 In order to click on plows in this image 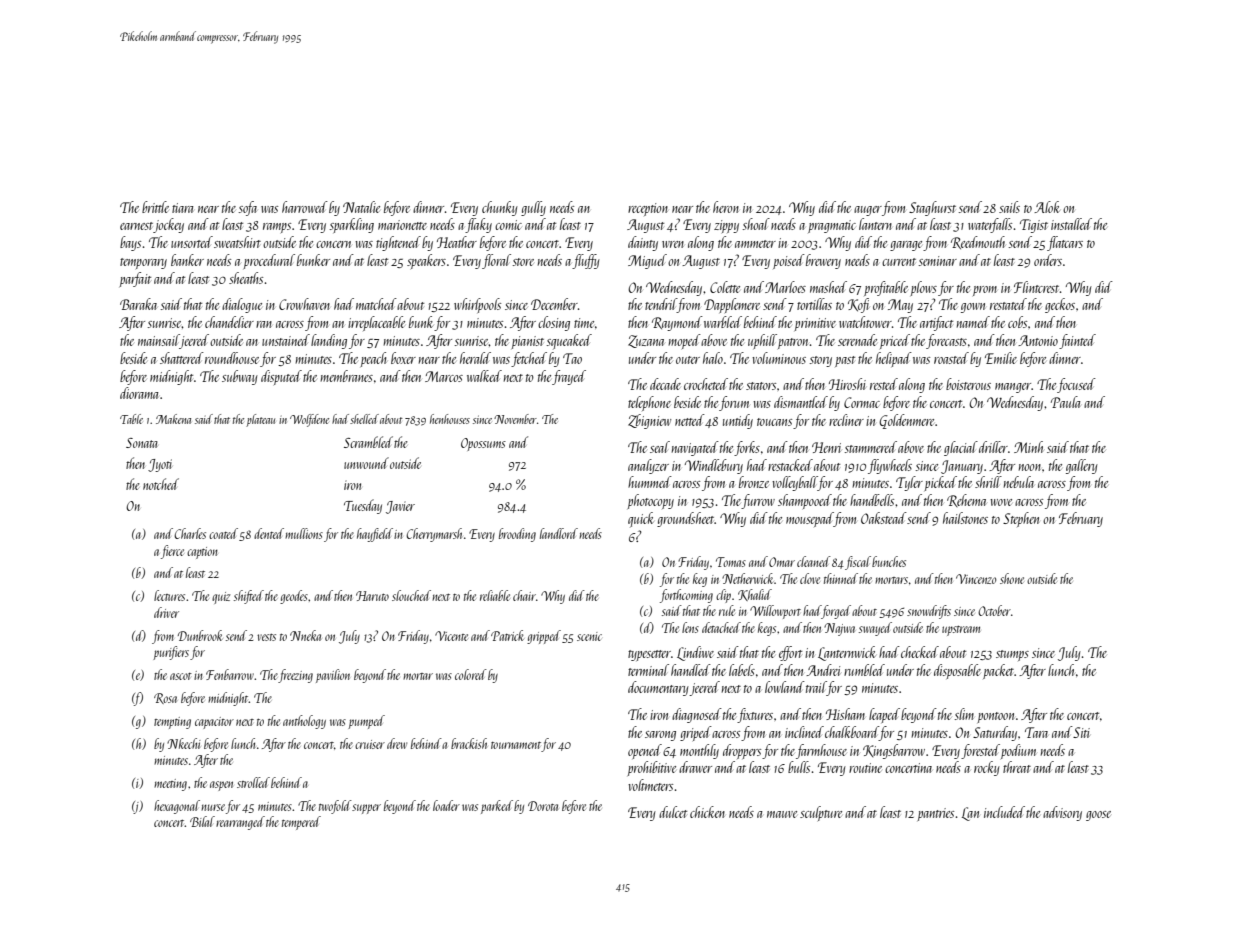, I will do `click(923, 288)`.
